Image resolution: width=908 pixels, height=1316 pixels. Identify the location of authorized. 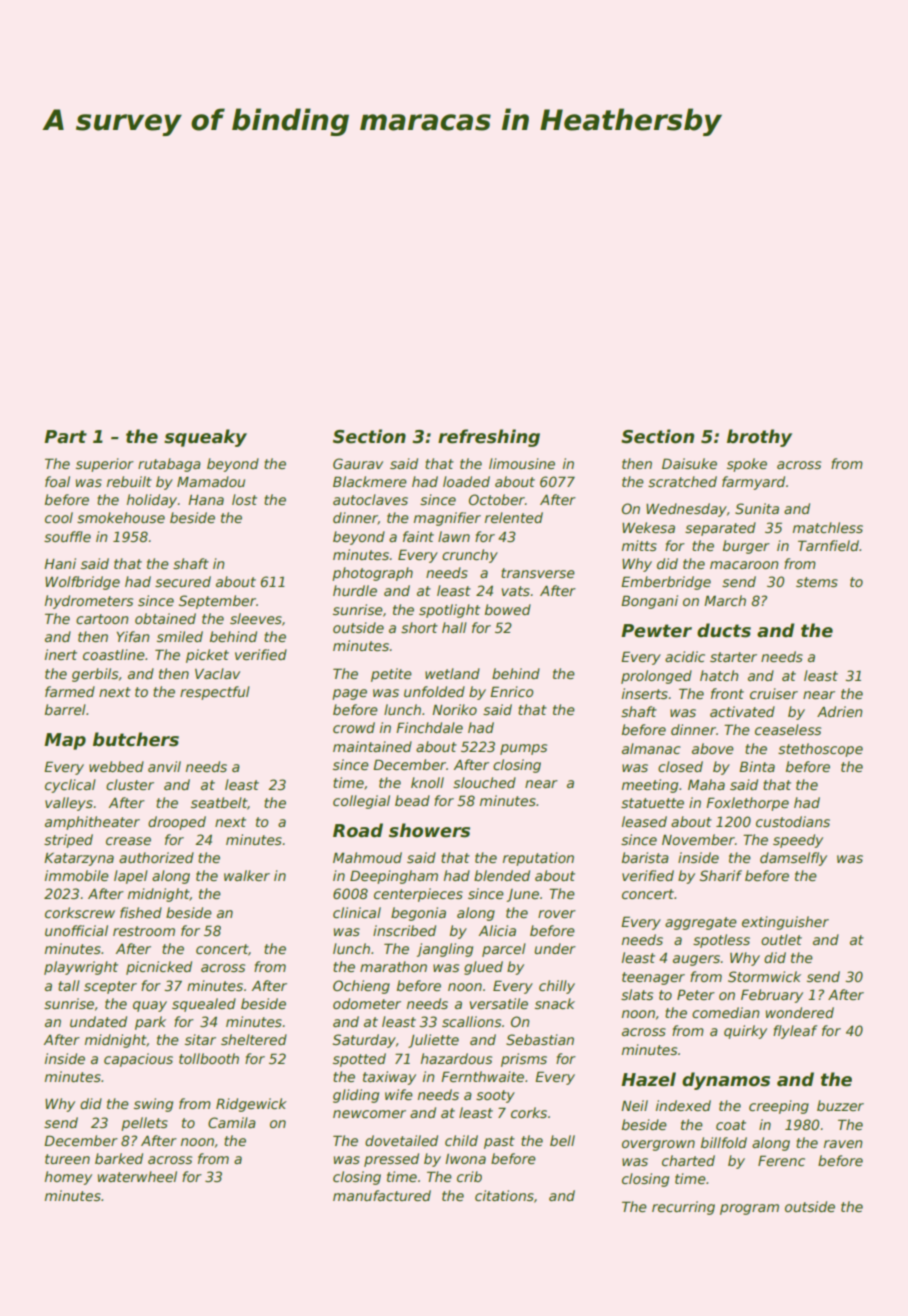
(156, 857).
